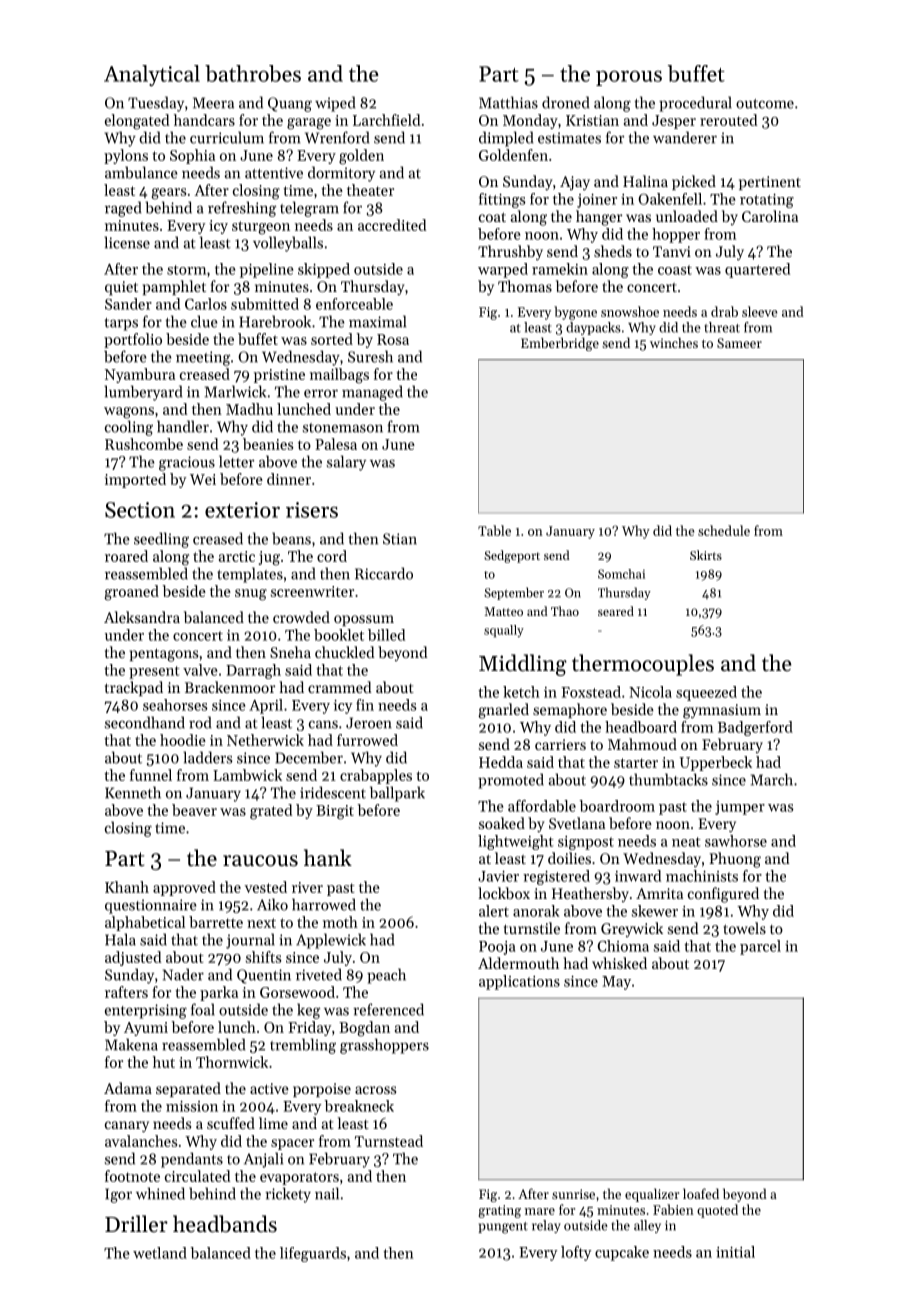 The width and height of the image is (908, 1316). I want to click on schedule, so click(724, 530).
